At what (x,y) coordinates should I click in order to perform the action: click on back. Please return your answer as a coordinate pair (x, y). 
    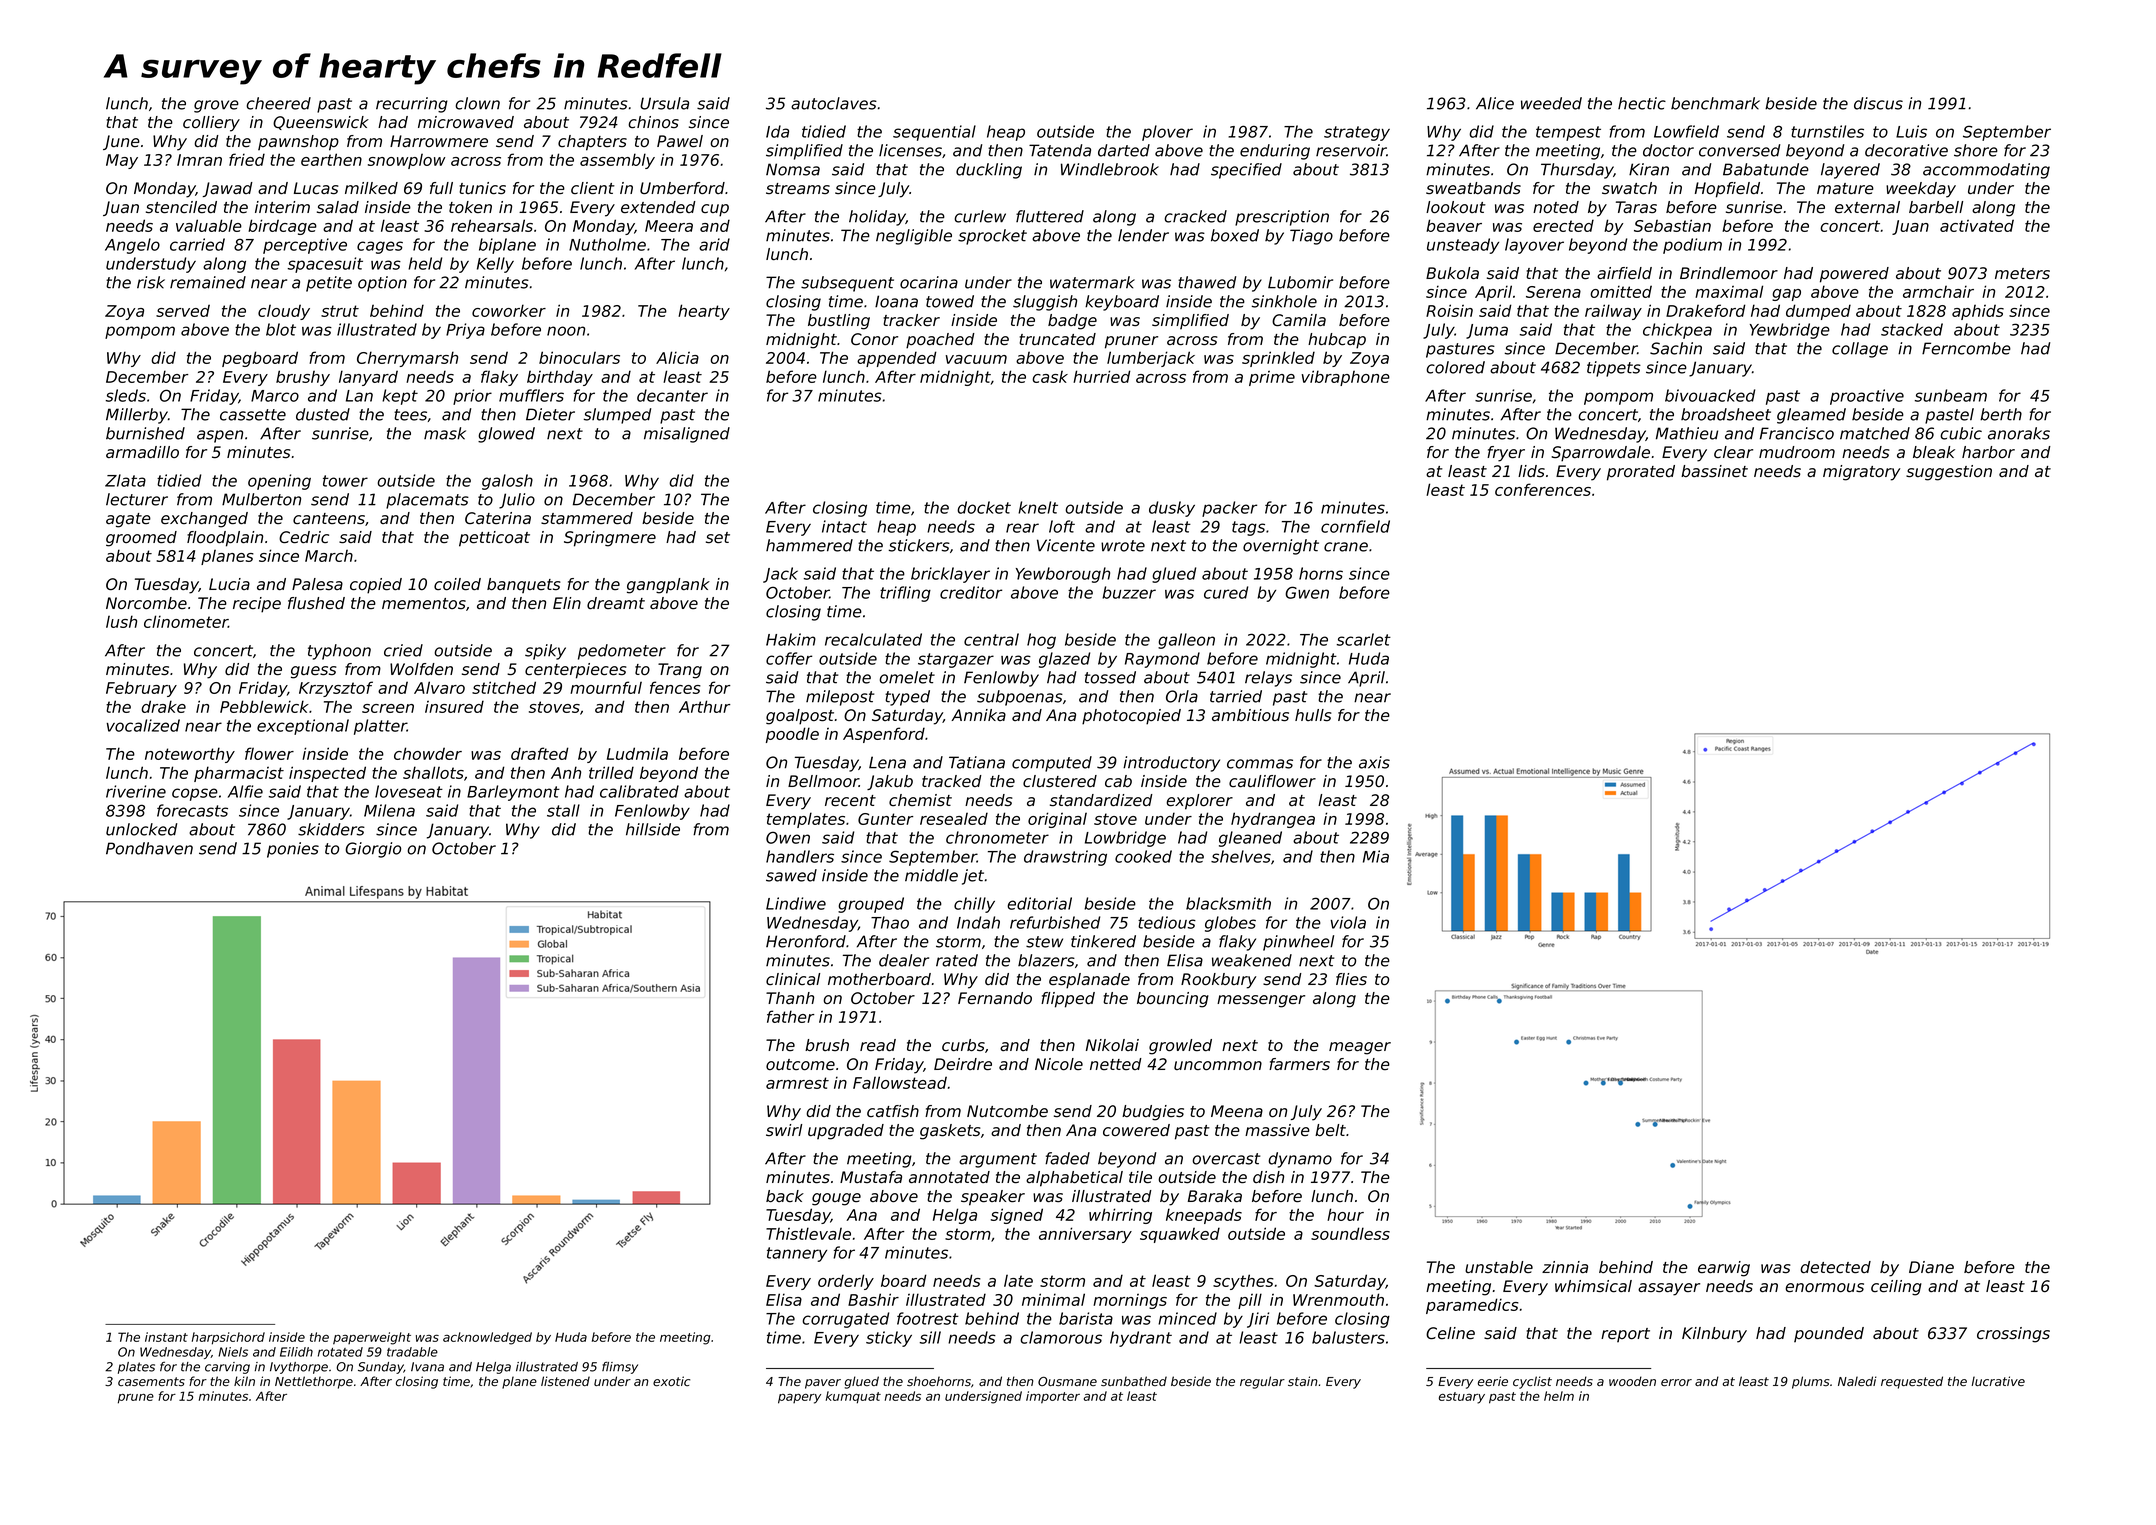
    Looking at the image, I should click on (785, 1196).
